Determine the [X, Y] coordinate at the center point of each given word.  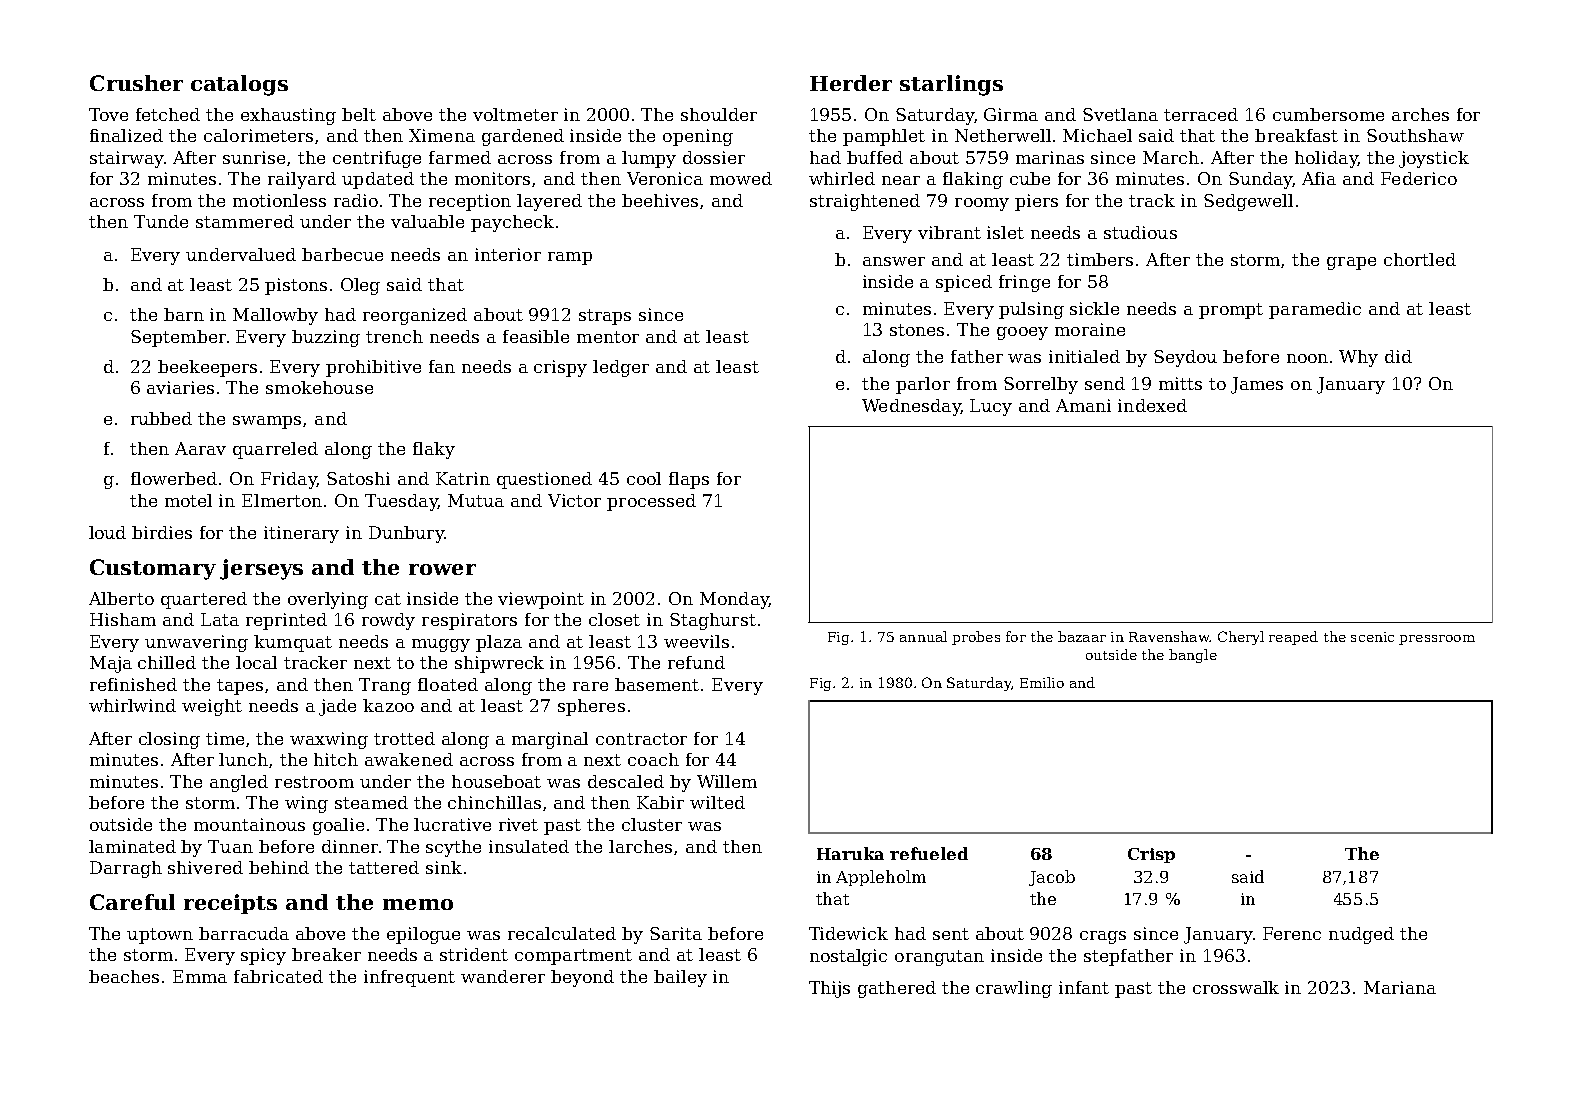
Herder [851, 83]
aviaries [180, 387]
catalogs [239, 85]
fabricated [278, 976]
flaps [689, 480]
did [1398, 356]
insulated [529, 846]
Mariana [1400, 987]
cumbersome [1328, 114]
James [1257, 385]
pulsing [1031, 310]
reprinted [286, 621]
